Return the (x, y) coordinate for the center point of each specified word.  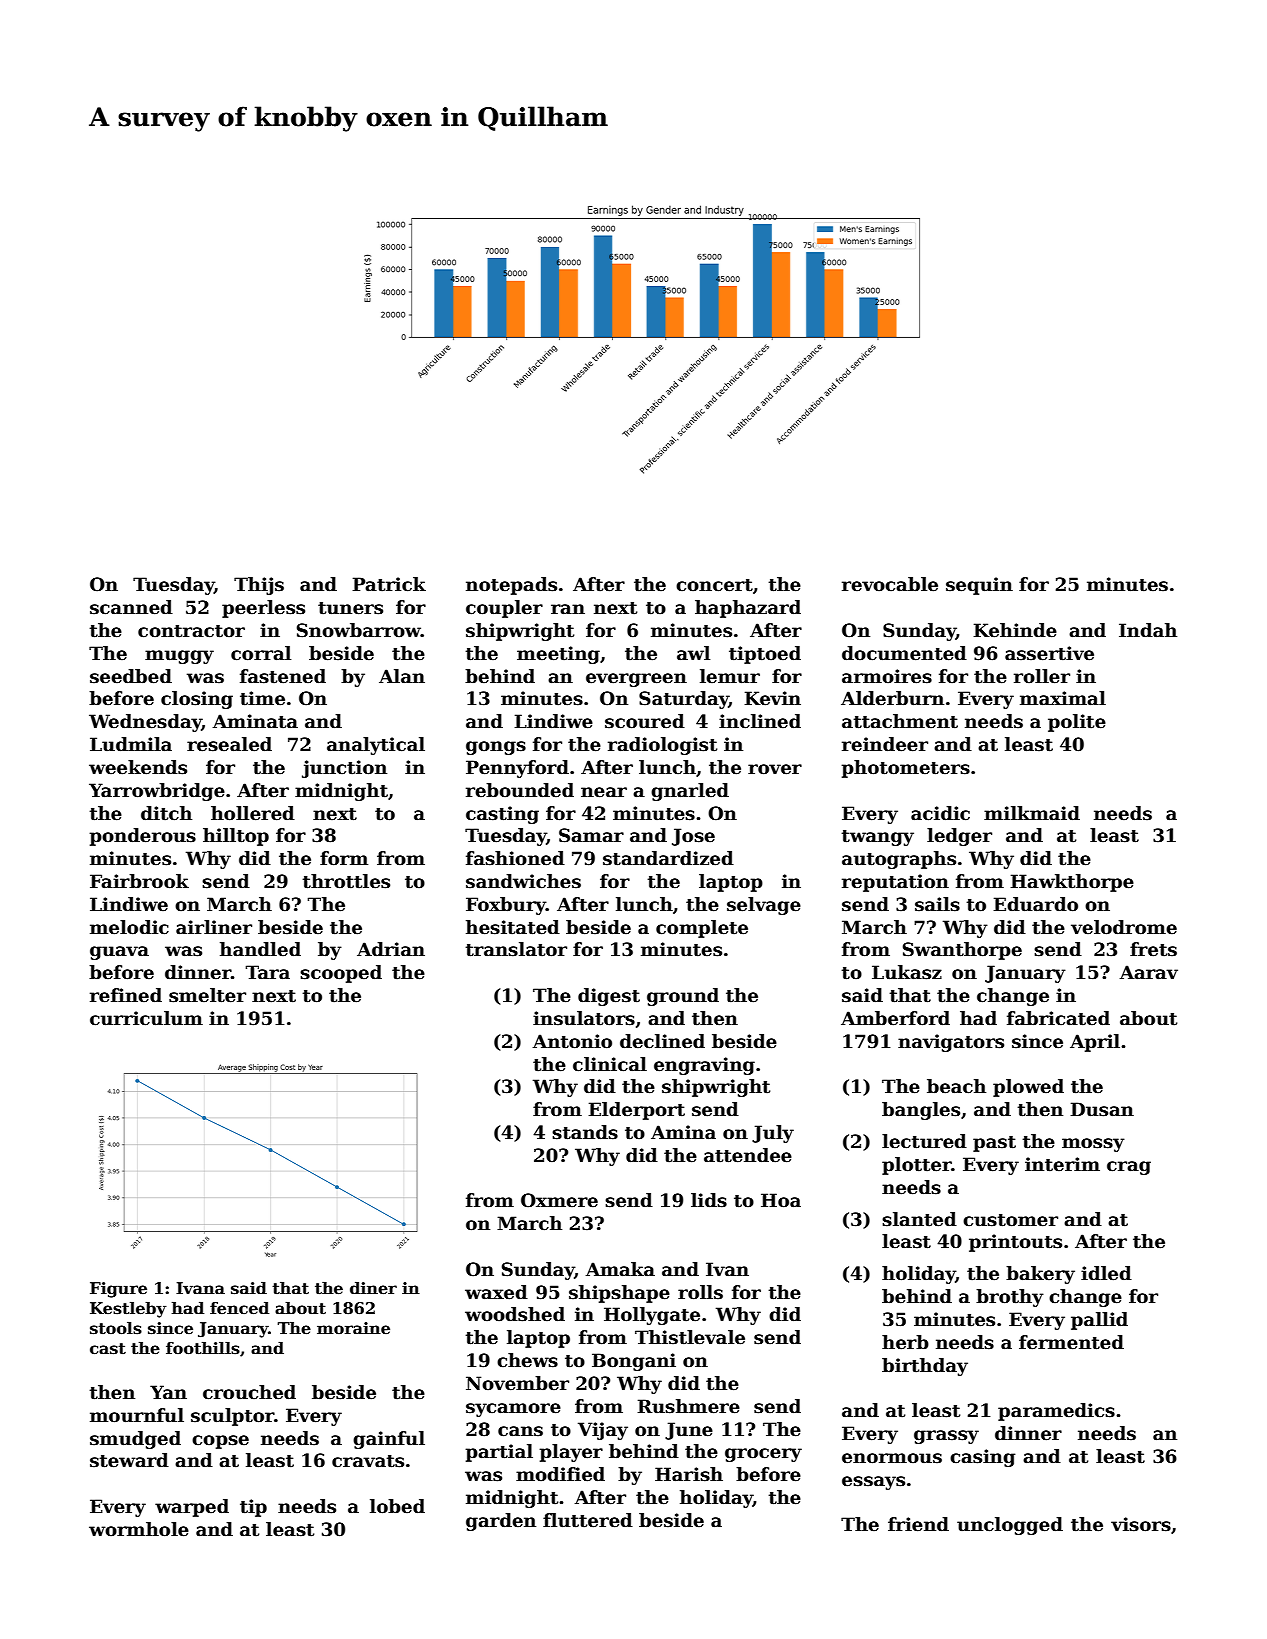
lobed (397, 1506)
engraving (704, 1066)
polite (1077, 723)
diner (373, 1288)
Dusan (1102, 1109)
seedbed (131, 676)
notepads (511, 586)
